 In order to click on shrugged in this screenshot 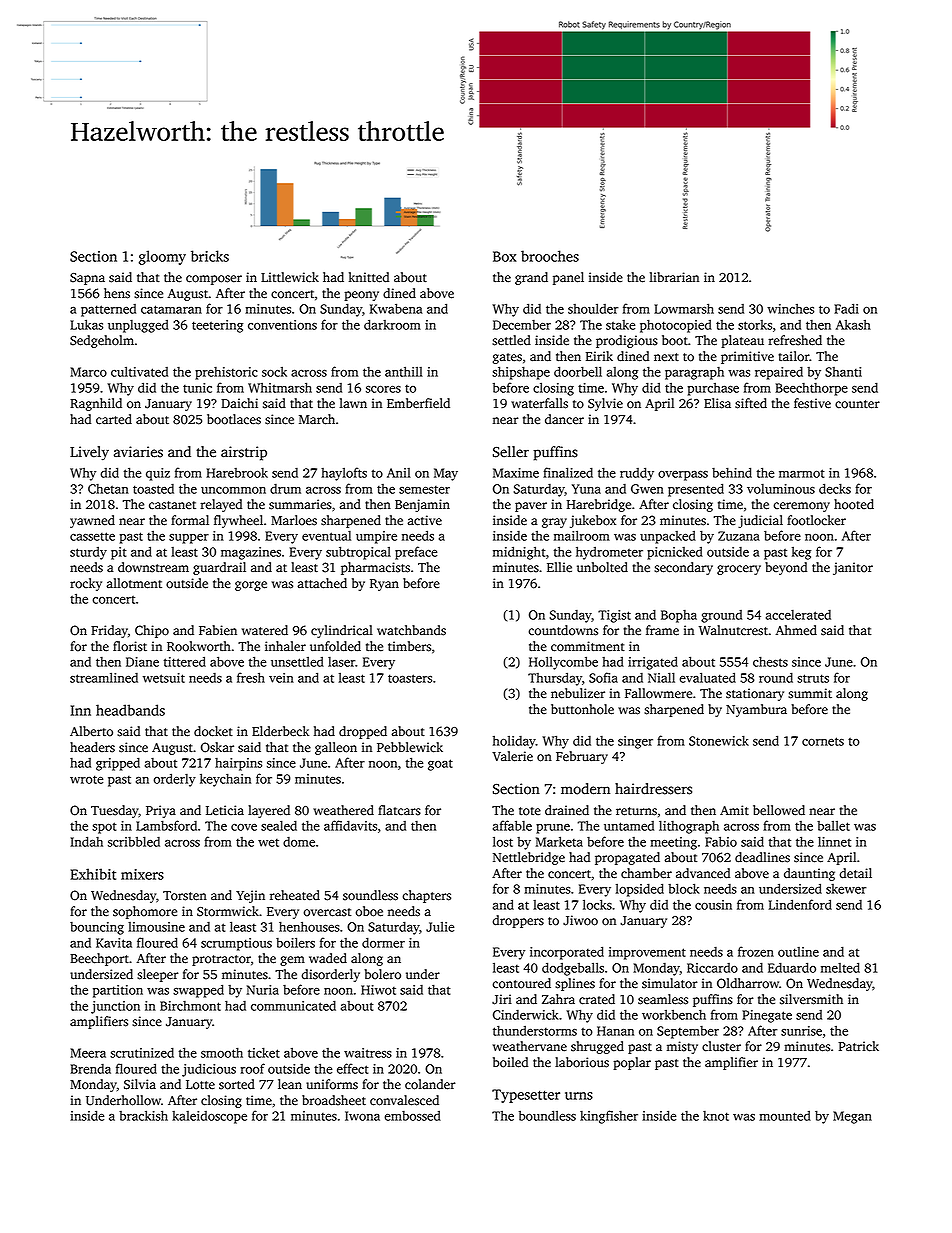, I will do `click(597, 1047)`.
